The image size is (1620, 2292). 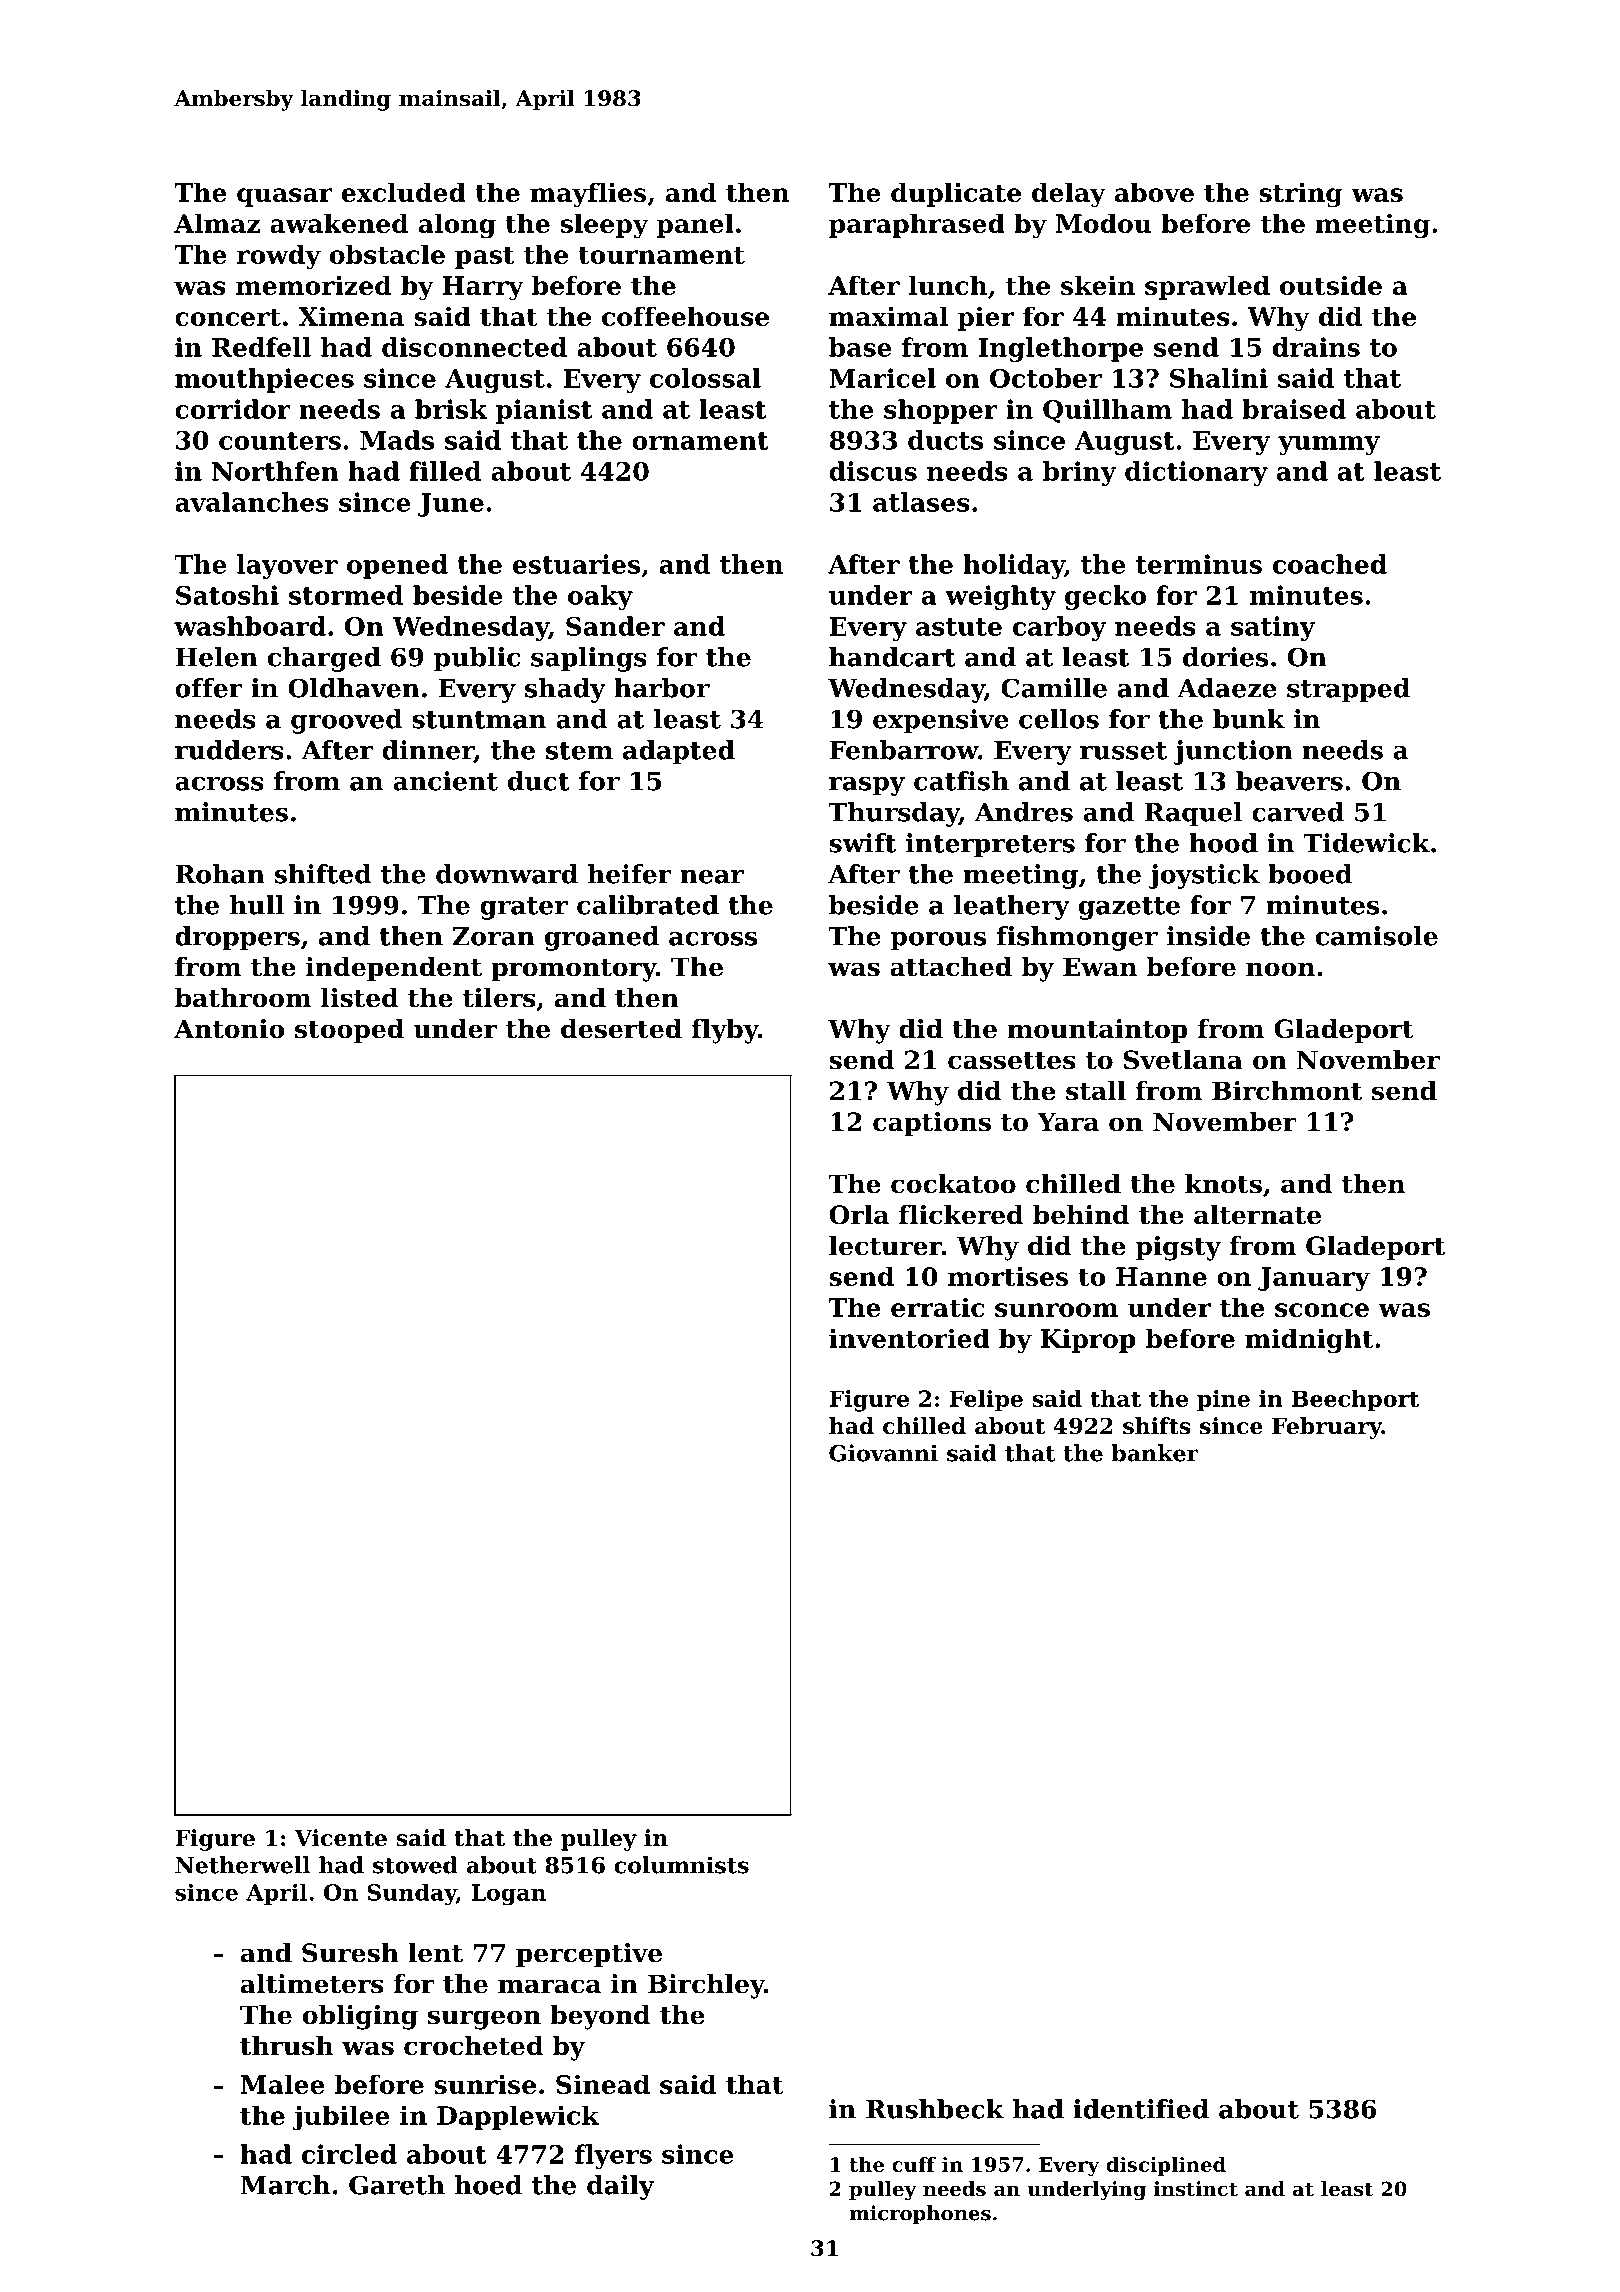 I want to click on string, so click(x=1301, y=195).
